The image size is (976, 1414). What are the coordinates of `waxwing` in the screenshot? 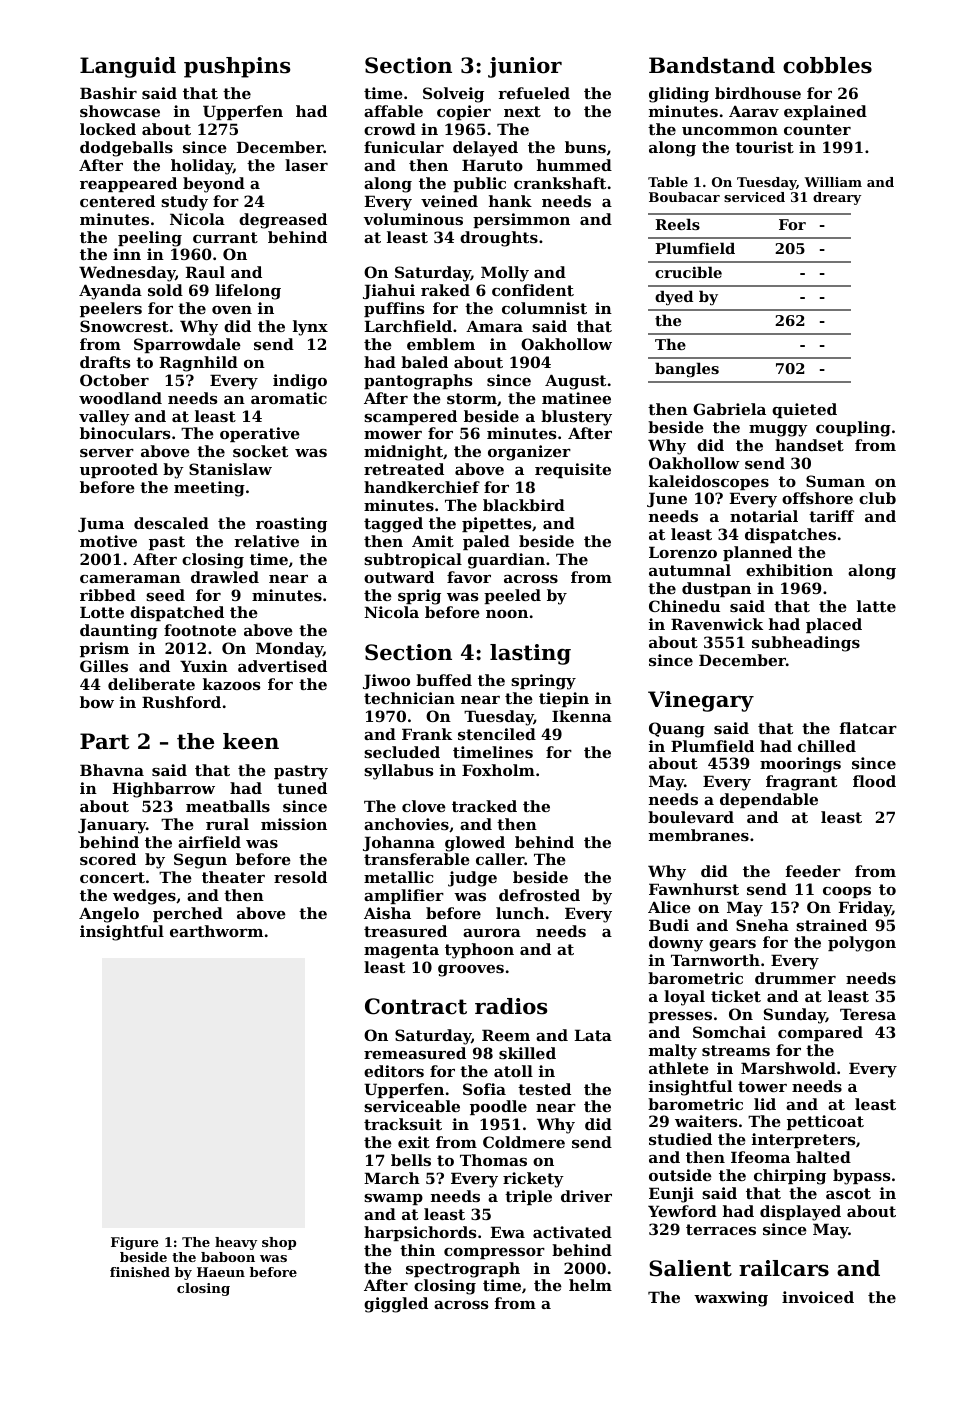 It's located at (731, 1299).
